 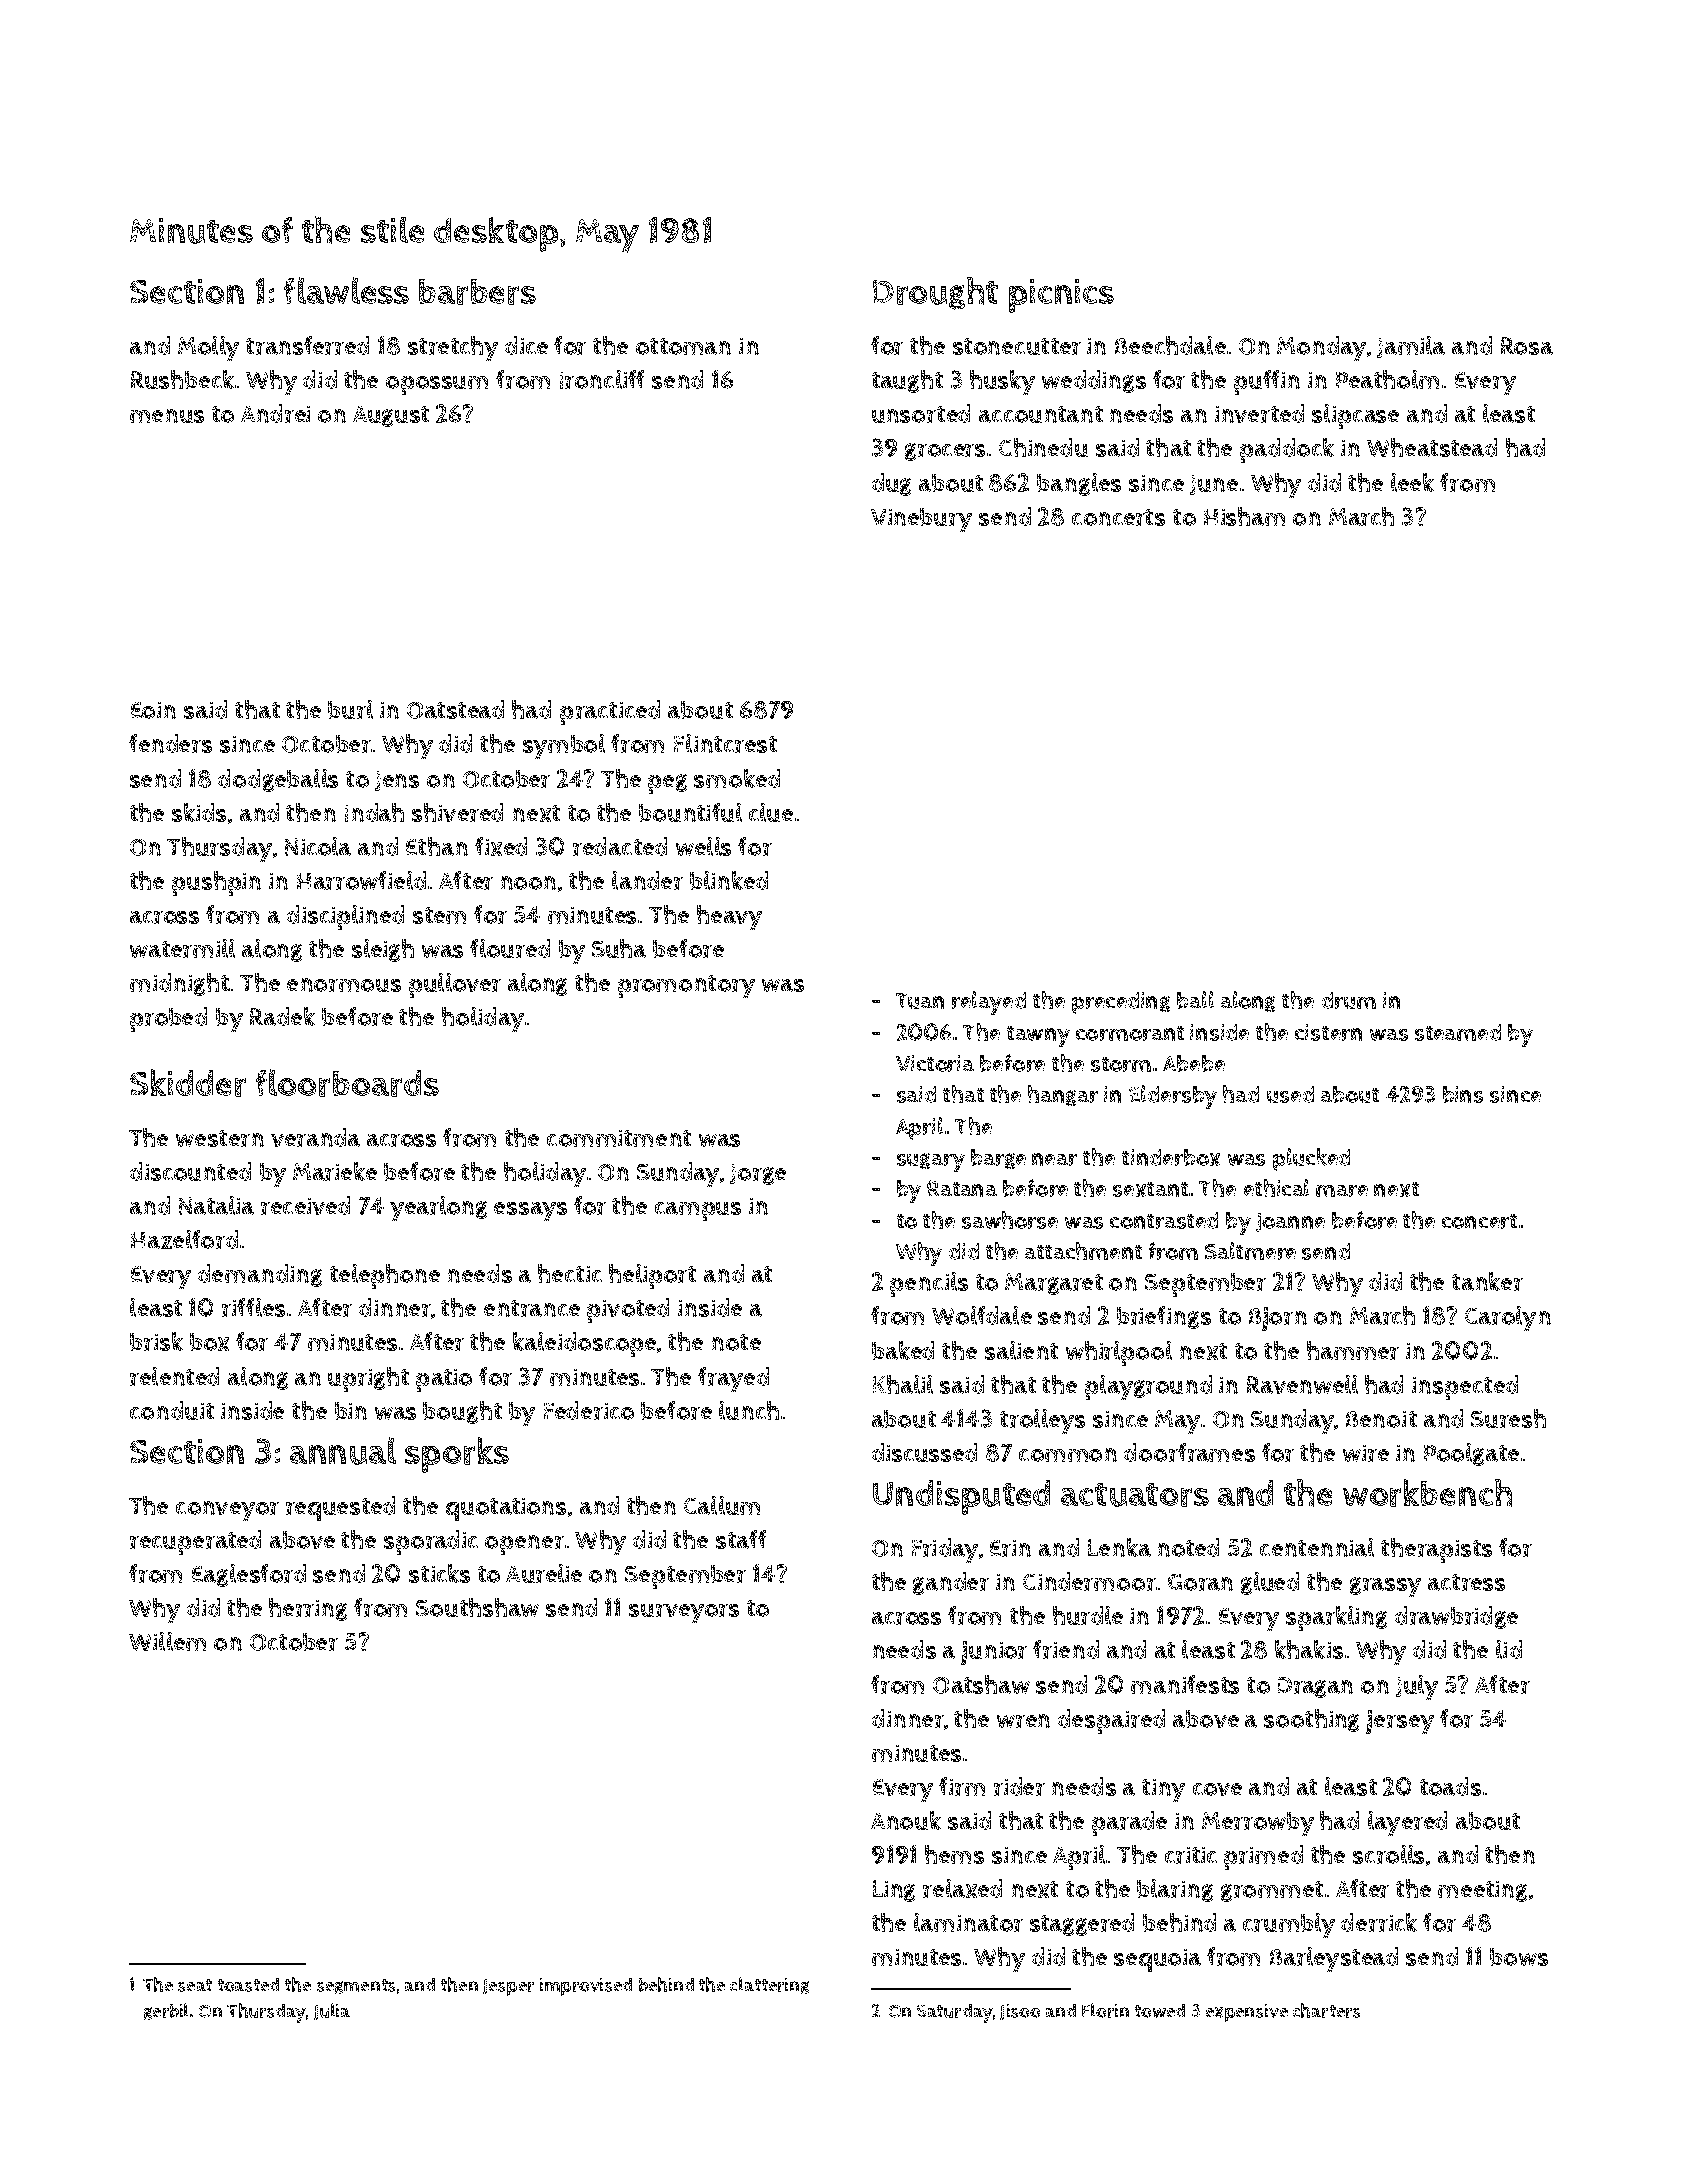 I want to click on Jesper, so click(x=508, y=1987).
